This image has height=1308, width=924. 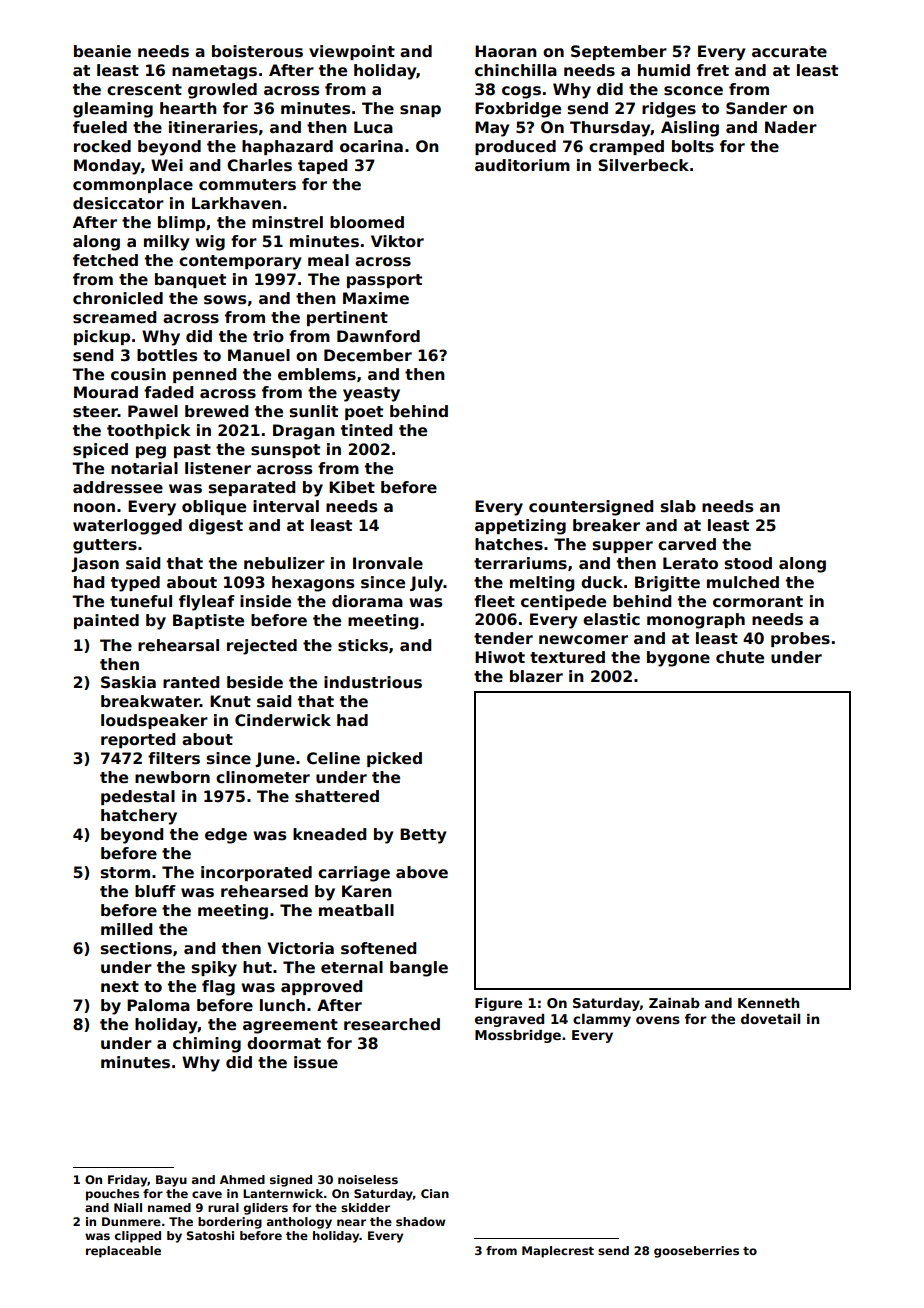 I want to click on probes, so click(x=800, y=639).
